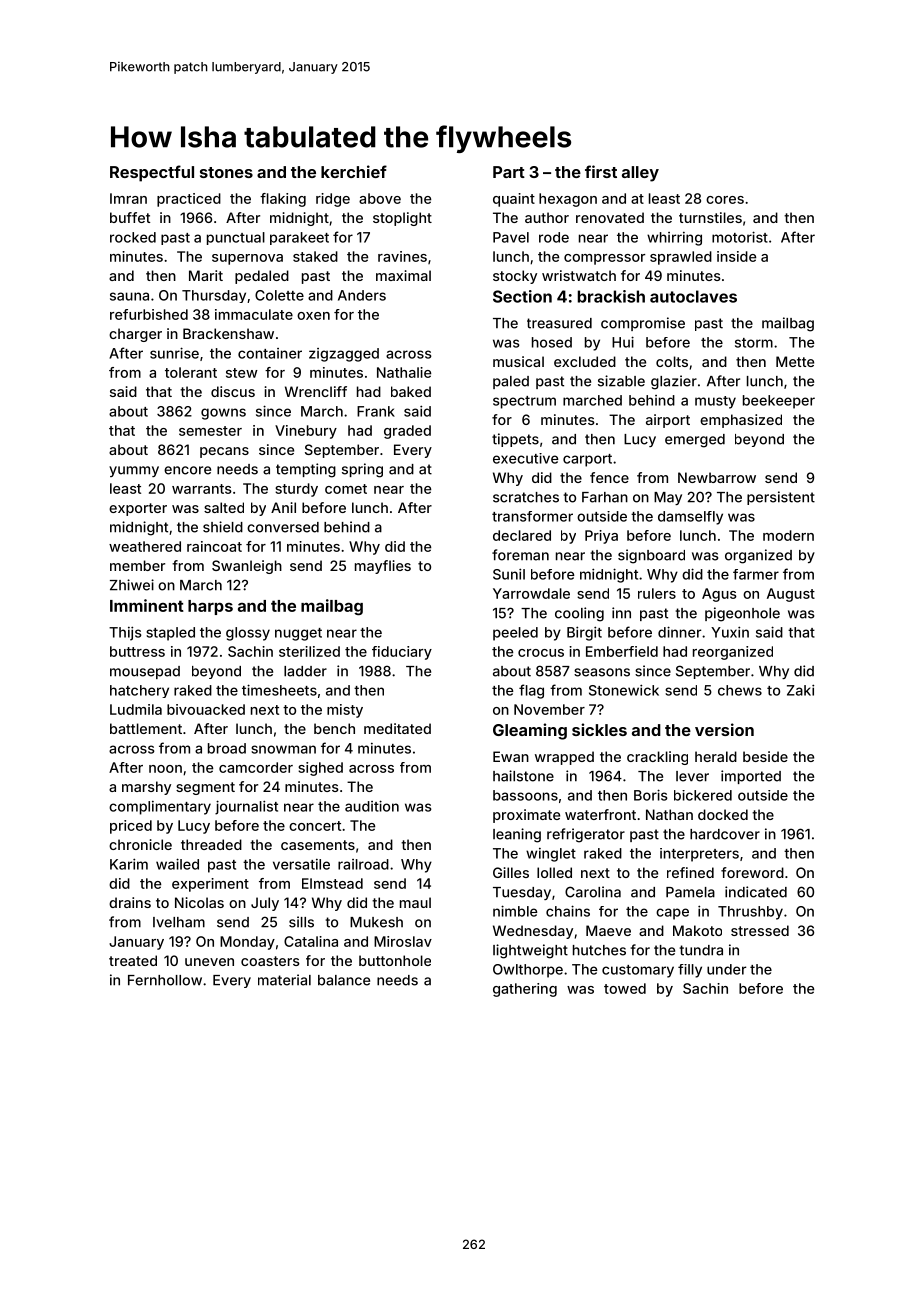 This document has height=1311, width=924. I want to click on treasured, so click(559, 323).
